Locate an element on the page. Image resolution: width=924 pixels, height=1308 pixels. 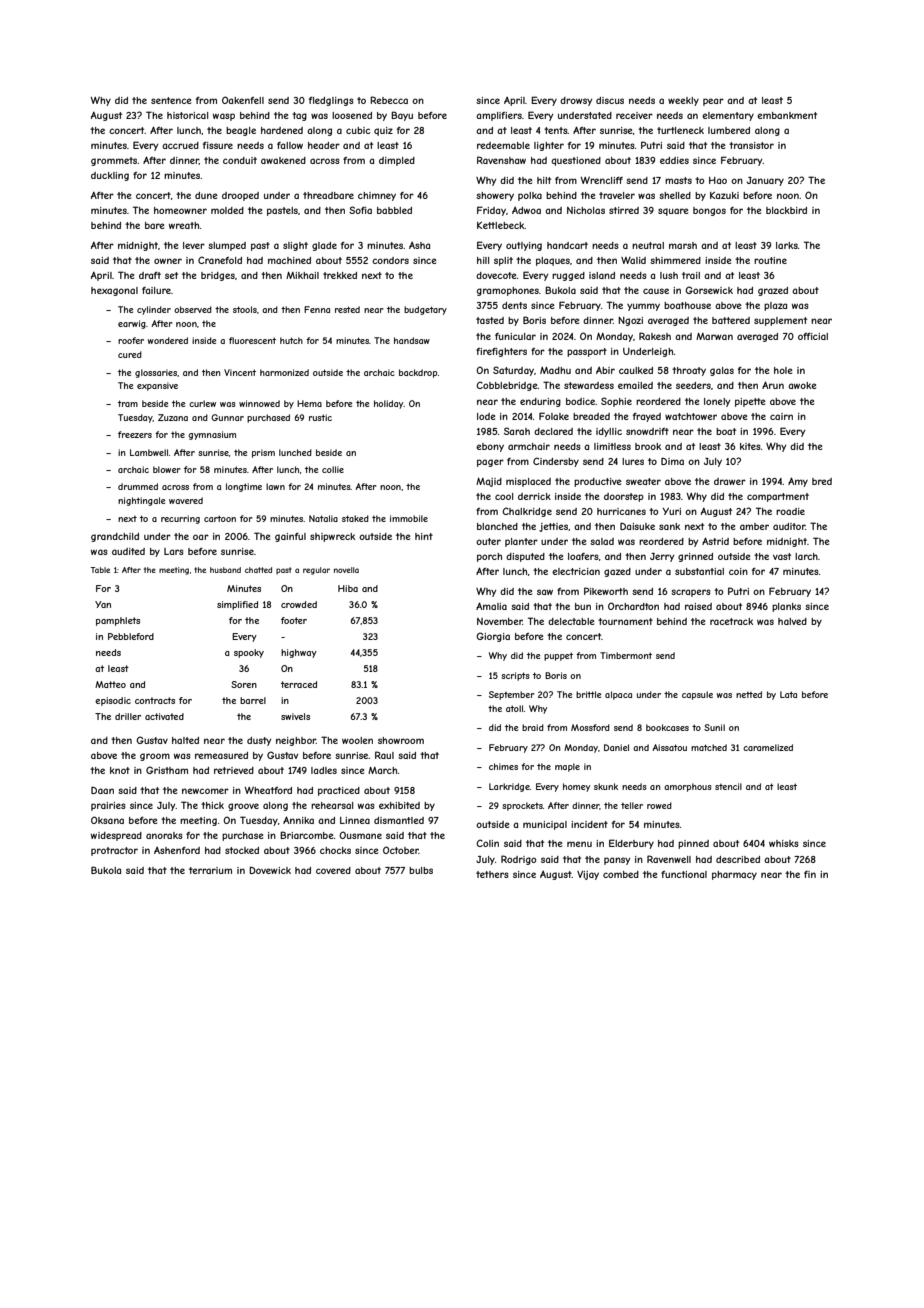
remeasured is located at coordinates (221, 755).
